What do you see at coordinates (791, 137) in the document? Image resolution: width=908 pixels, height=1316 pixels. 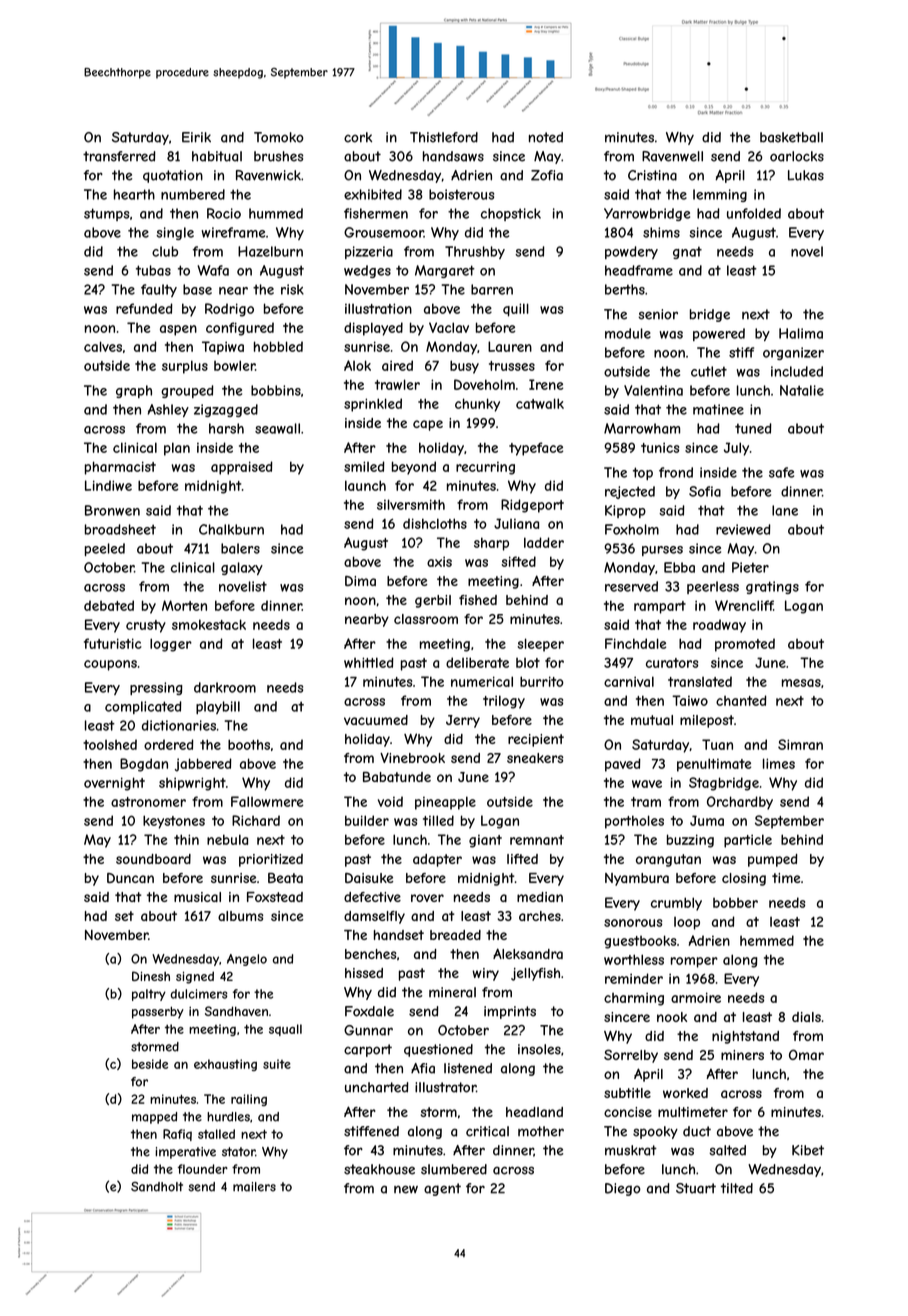 I see `basketball` at bounding box center [791, 137].
